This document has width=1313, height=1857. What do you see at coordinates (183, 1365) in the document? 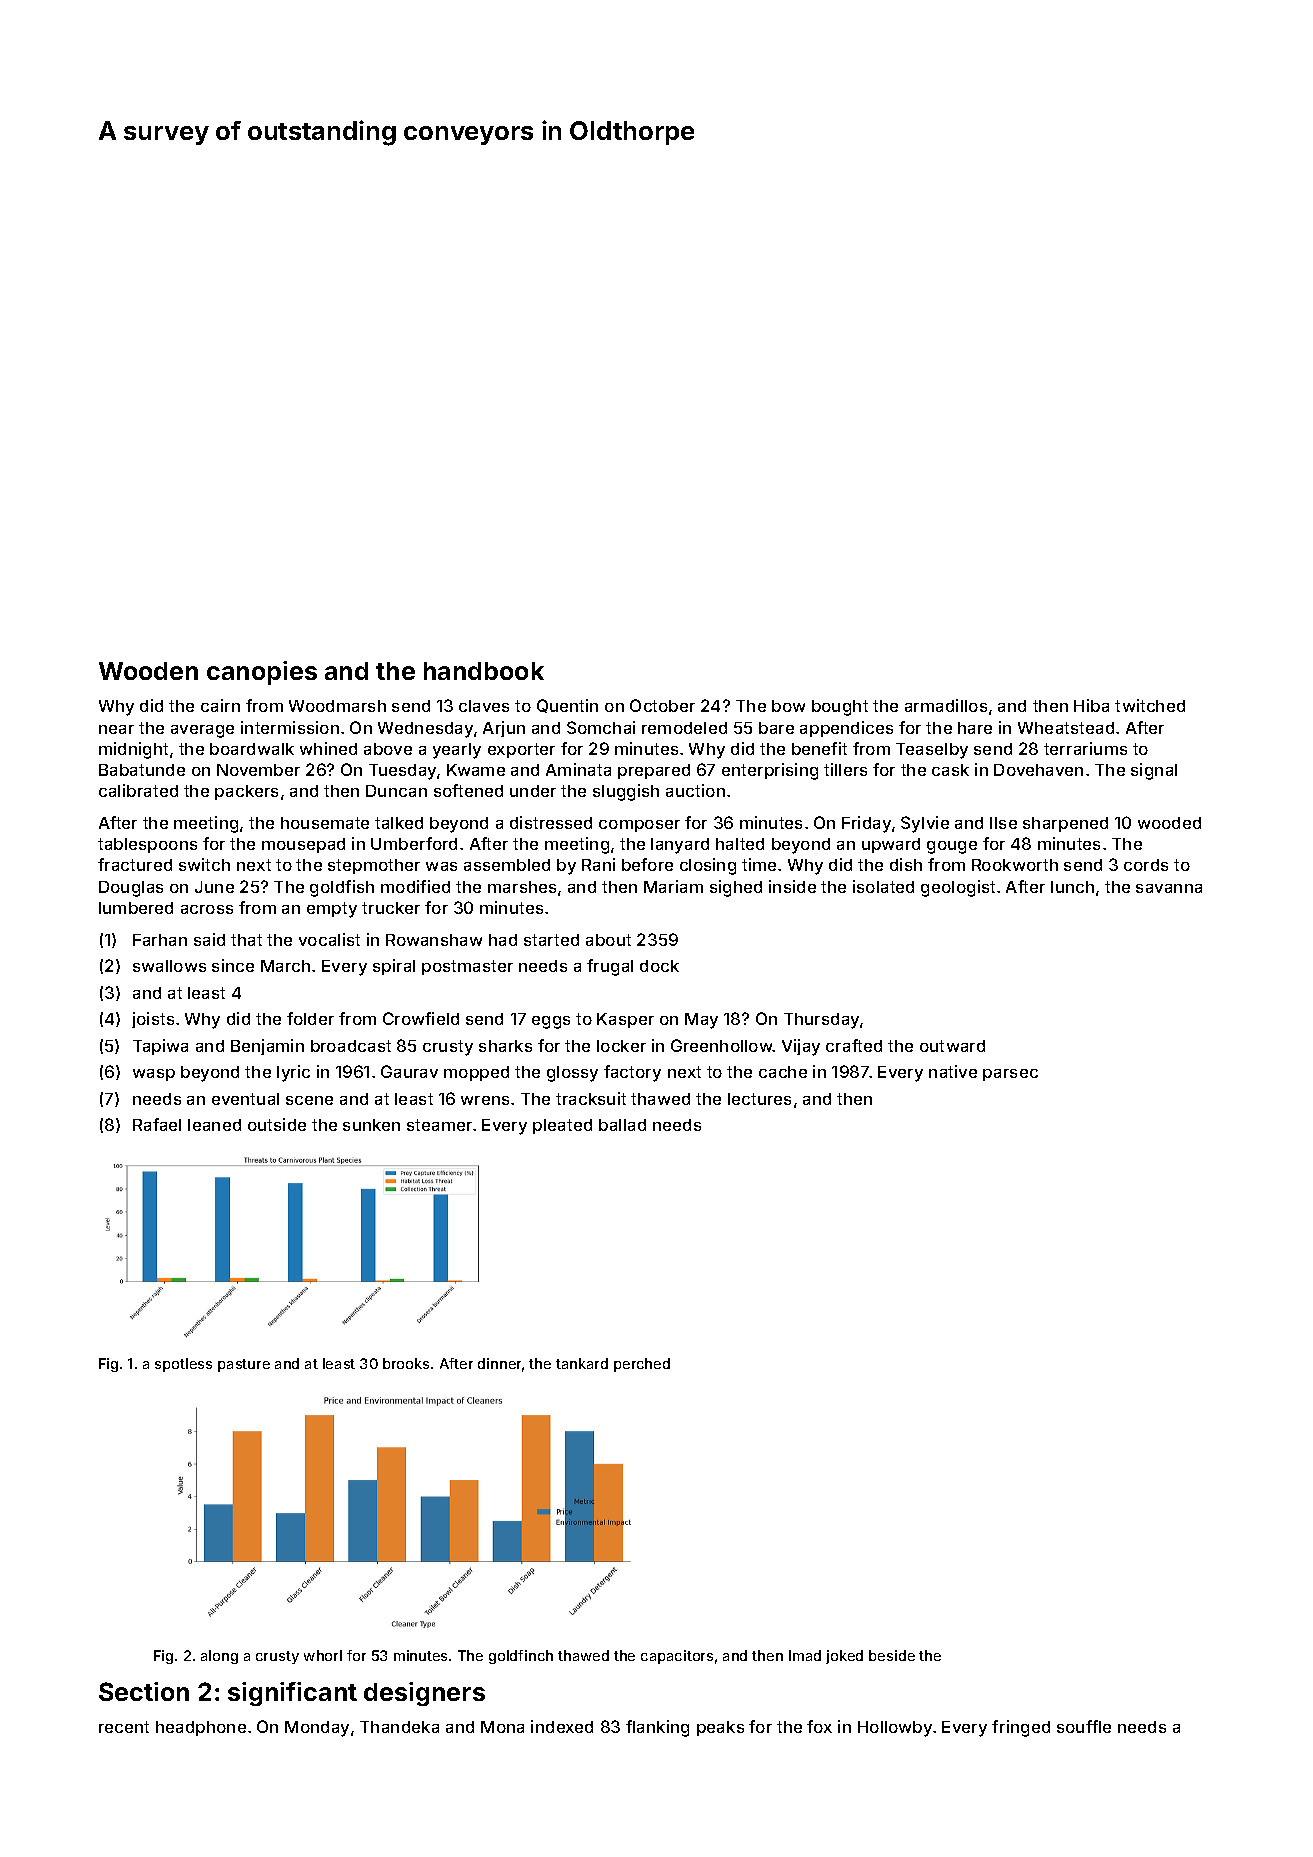
I see `spotless` at bounding box center [183, 1365].
